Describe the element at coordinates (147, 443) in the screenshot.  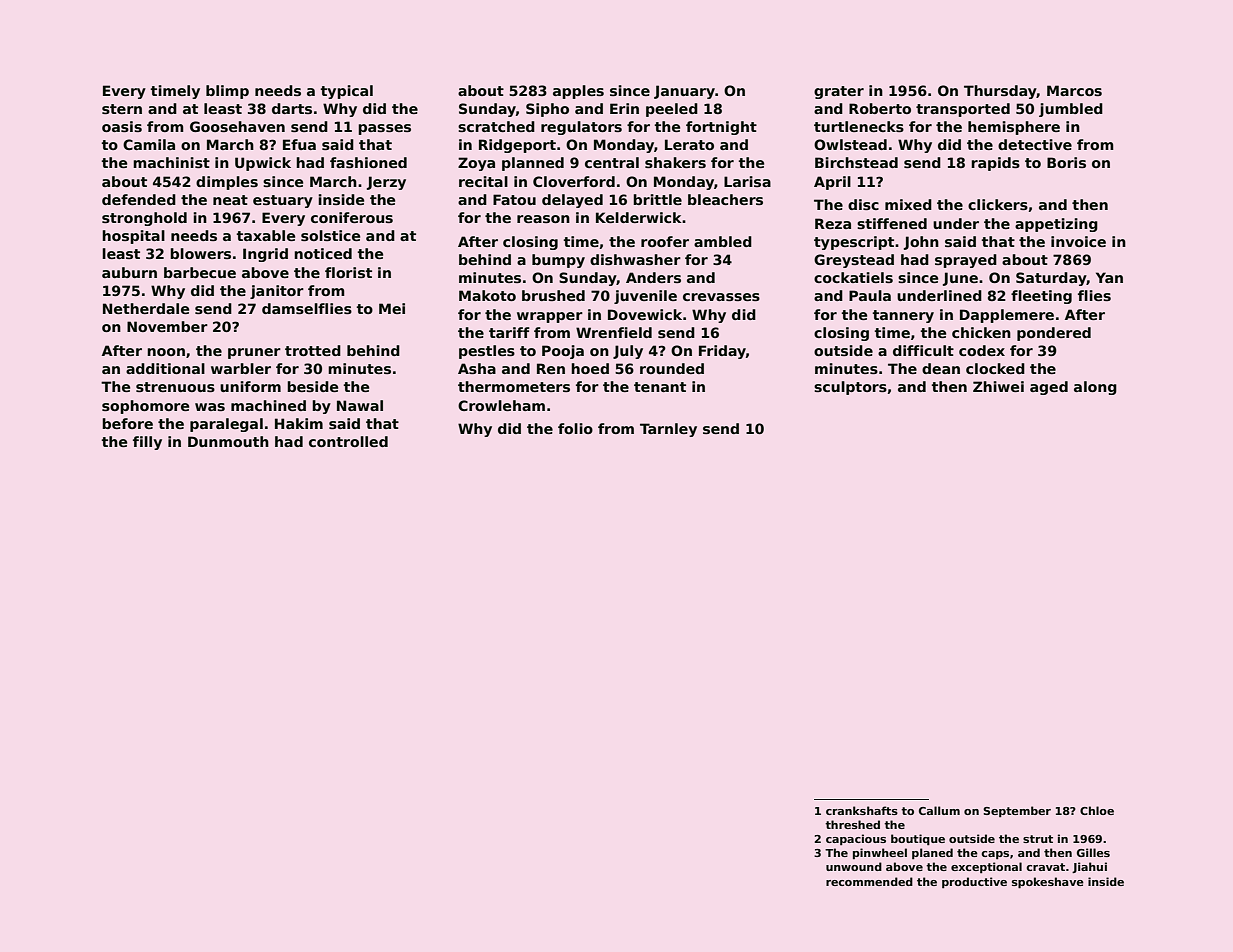
I see `filly` at that location.
